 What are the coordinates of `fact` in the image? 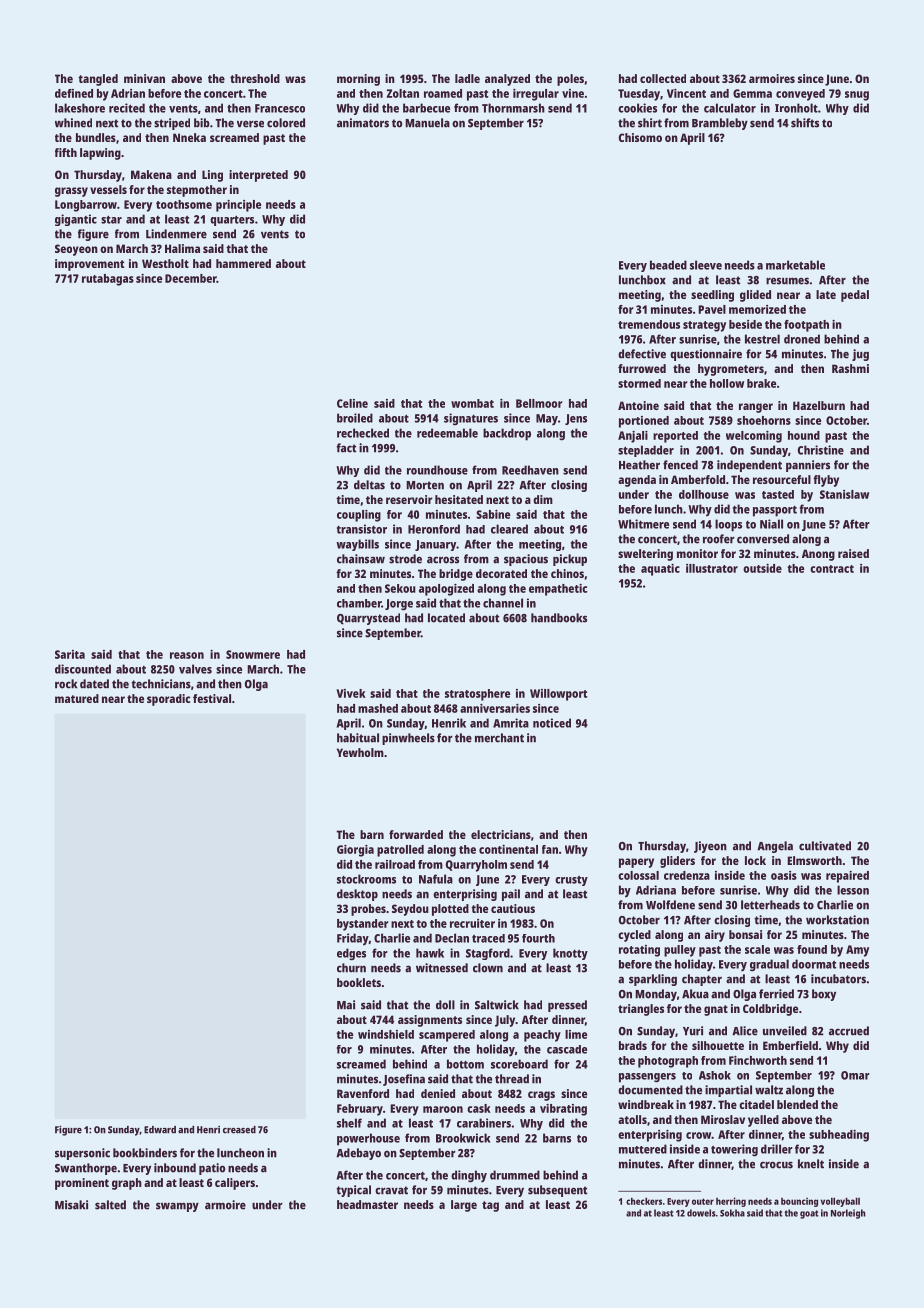 It's located at (346, 448).
